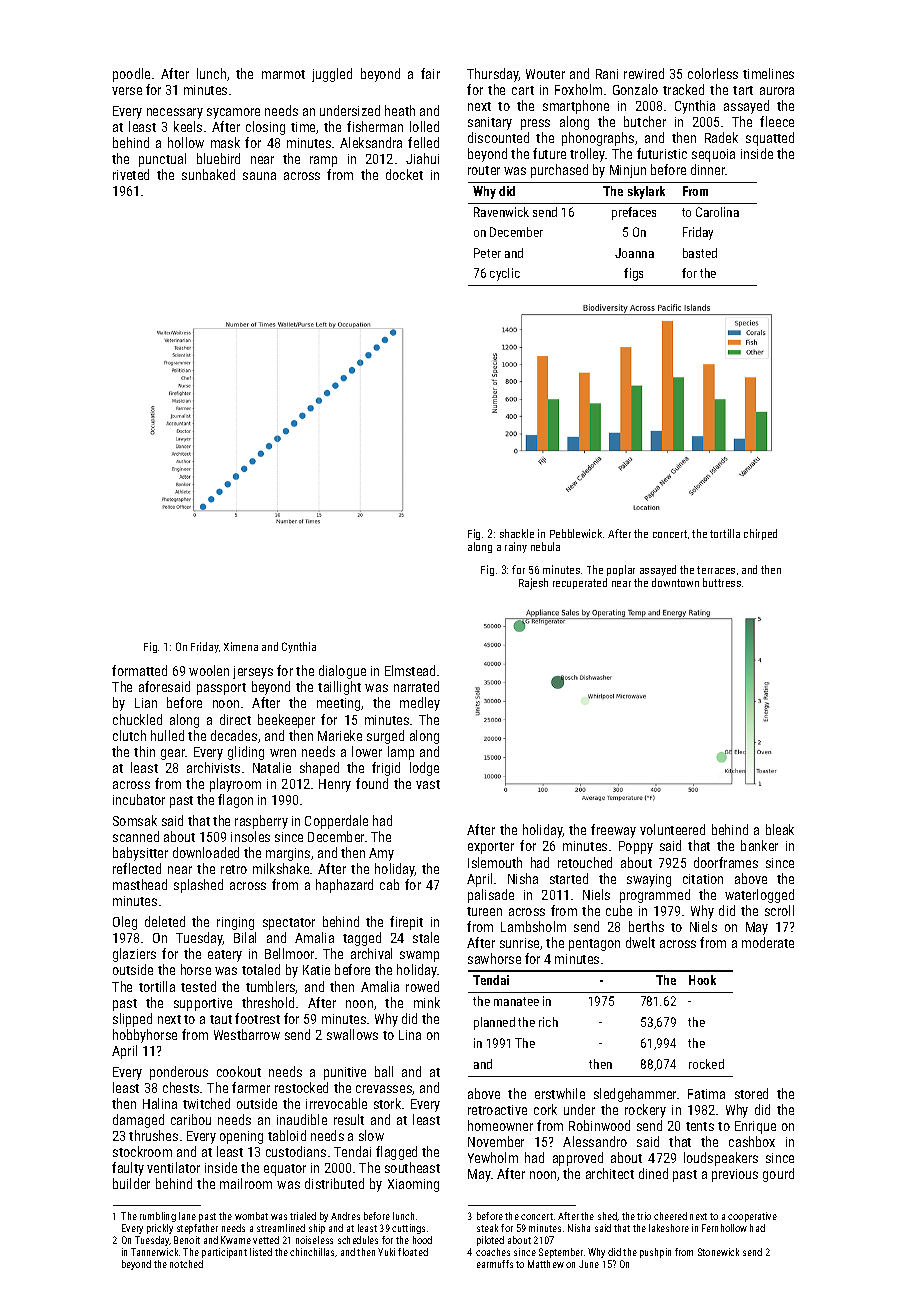  What do you see at coordinates (760, 534) in the image?
I see `chirped` at bounding box center [760, 534].
